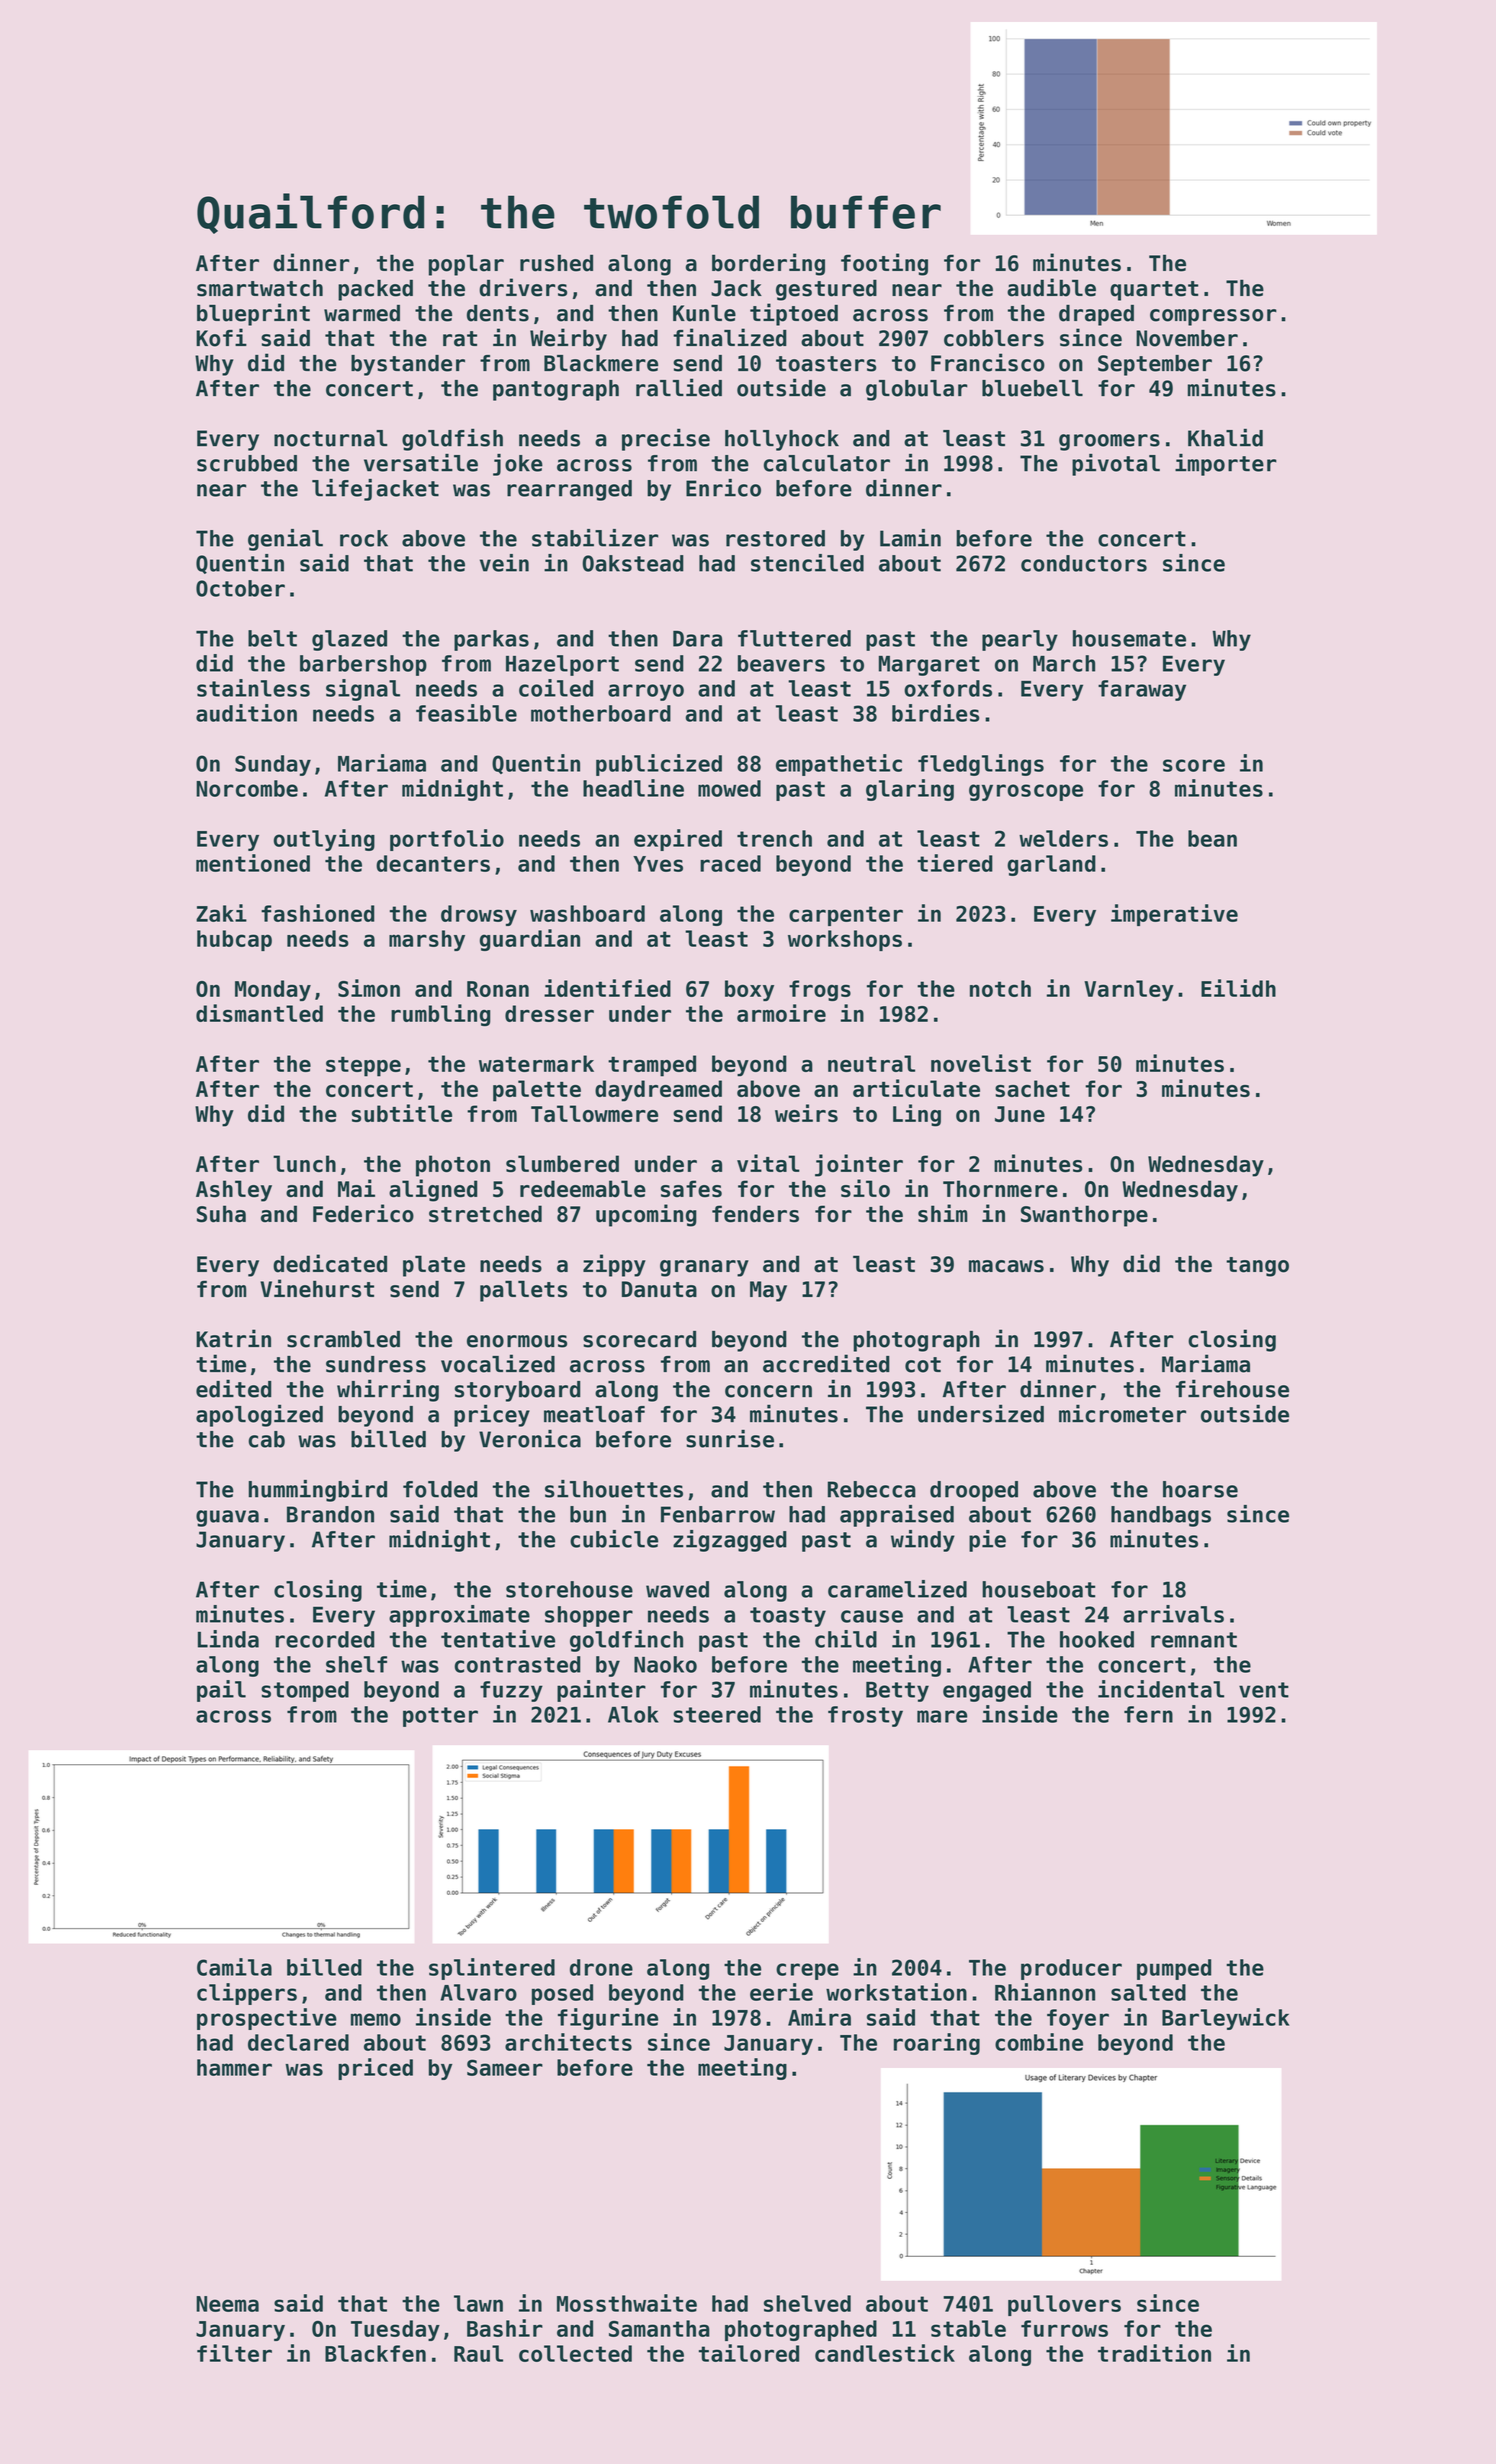 The width and height of the document is (1496, 2464). Describe the element at coordinates (536, 1063) in the document. I see `watermark` at that location.
